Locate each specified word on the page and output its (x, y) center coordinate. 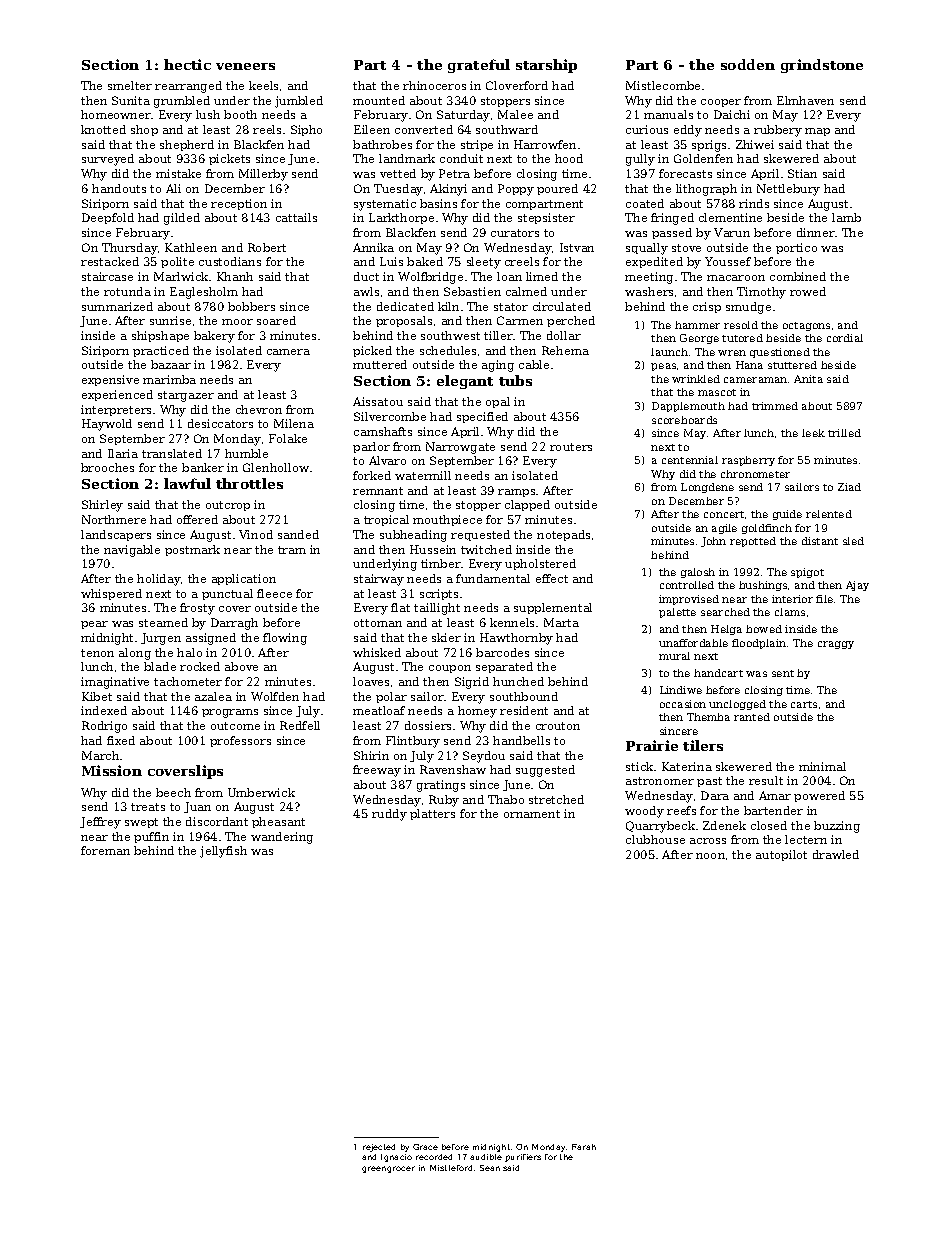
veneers (245, 66)
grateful (479, 66)
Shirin (371, 755)
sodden (748, 64)
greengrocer (388, 1169)
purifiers (523, 1158)
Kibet (97, 696)
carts (804, 704)
